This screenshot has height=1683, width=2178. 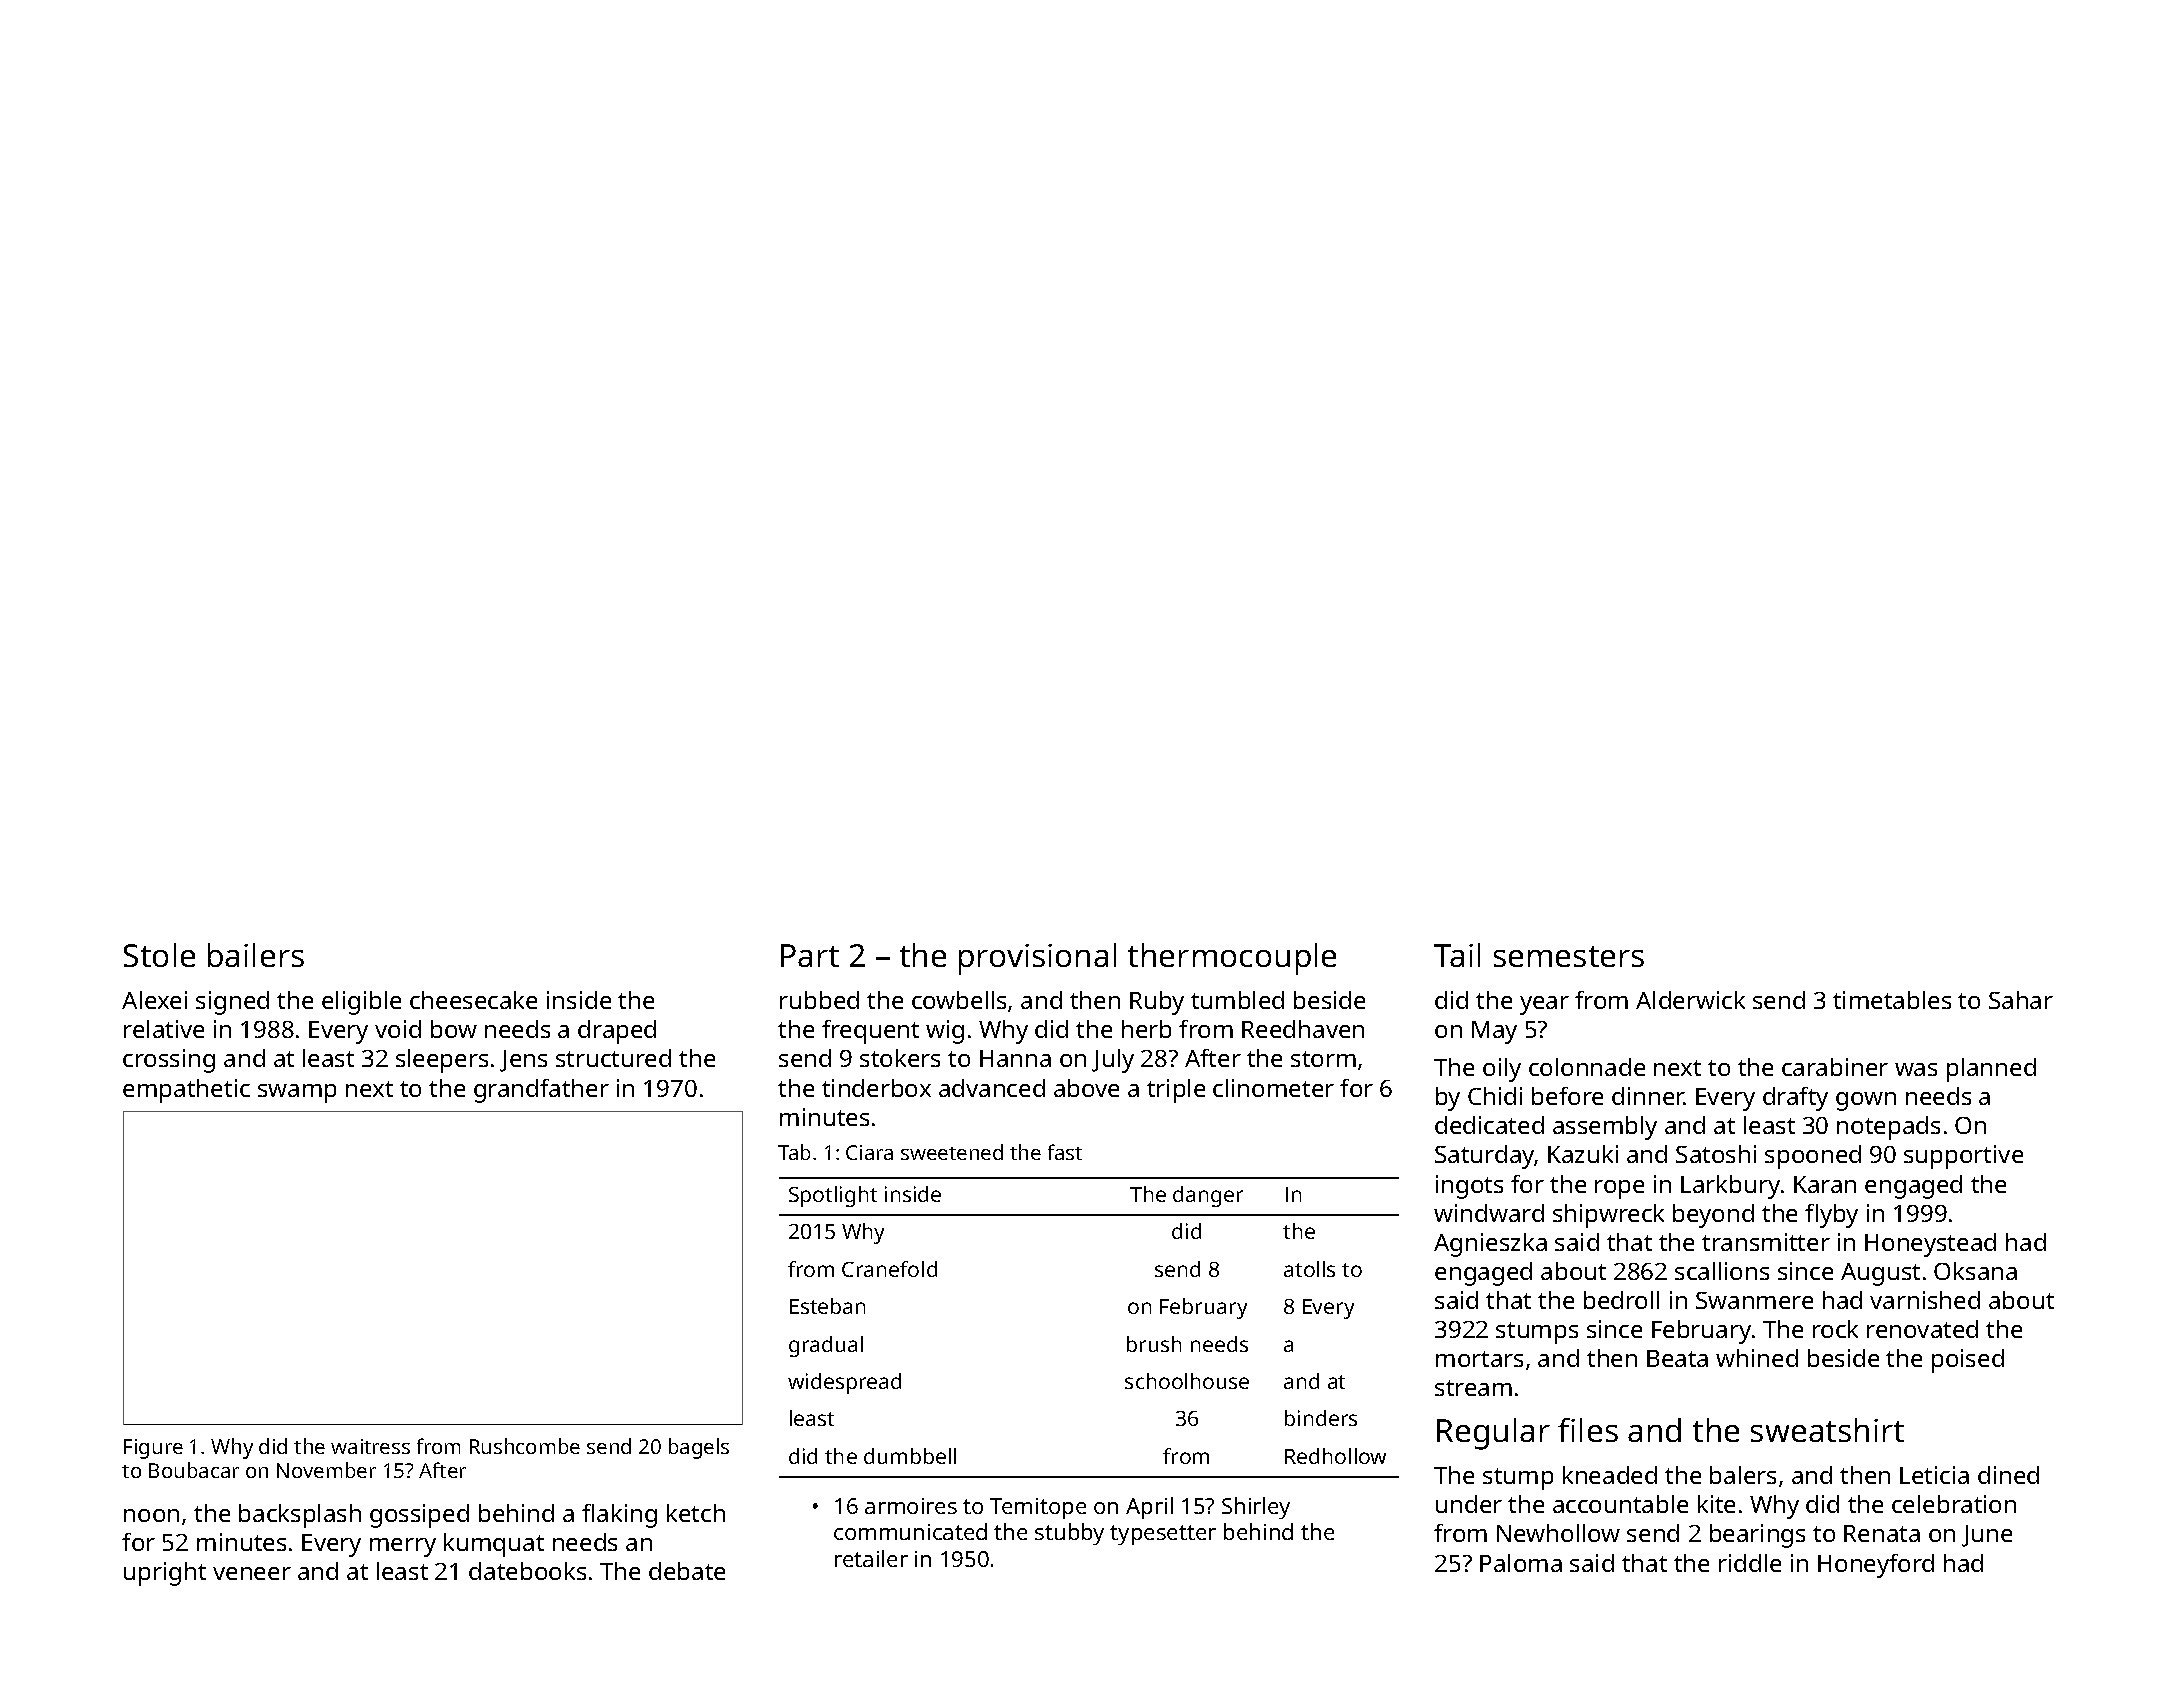 What do you see at coordinates (1813, 1157) in the screenshot?
I see `spooned` at bounding box center [1813, 1157].
